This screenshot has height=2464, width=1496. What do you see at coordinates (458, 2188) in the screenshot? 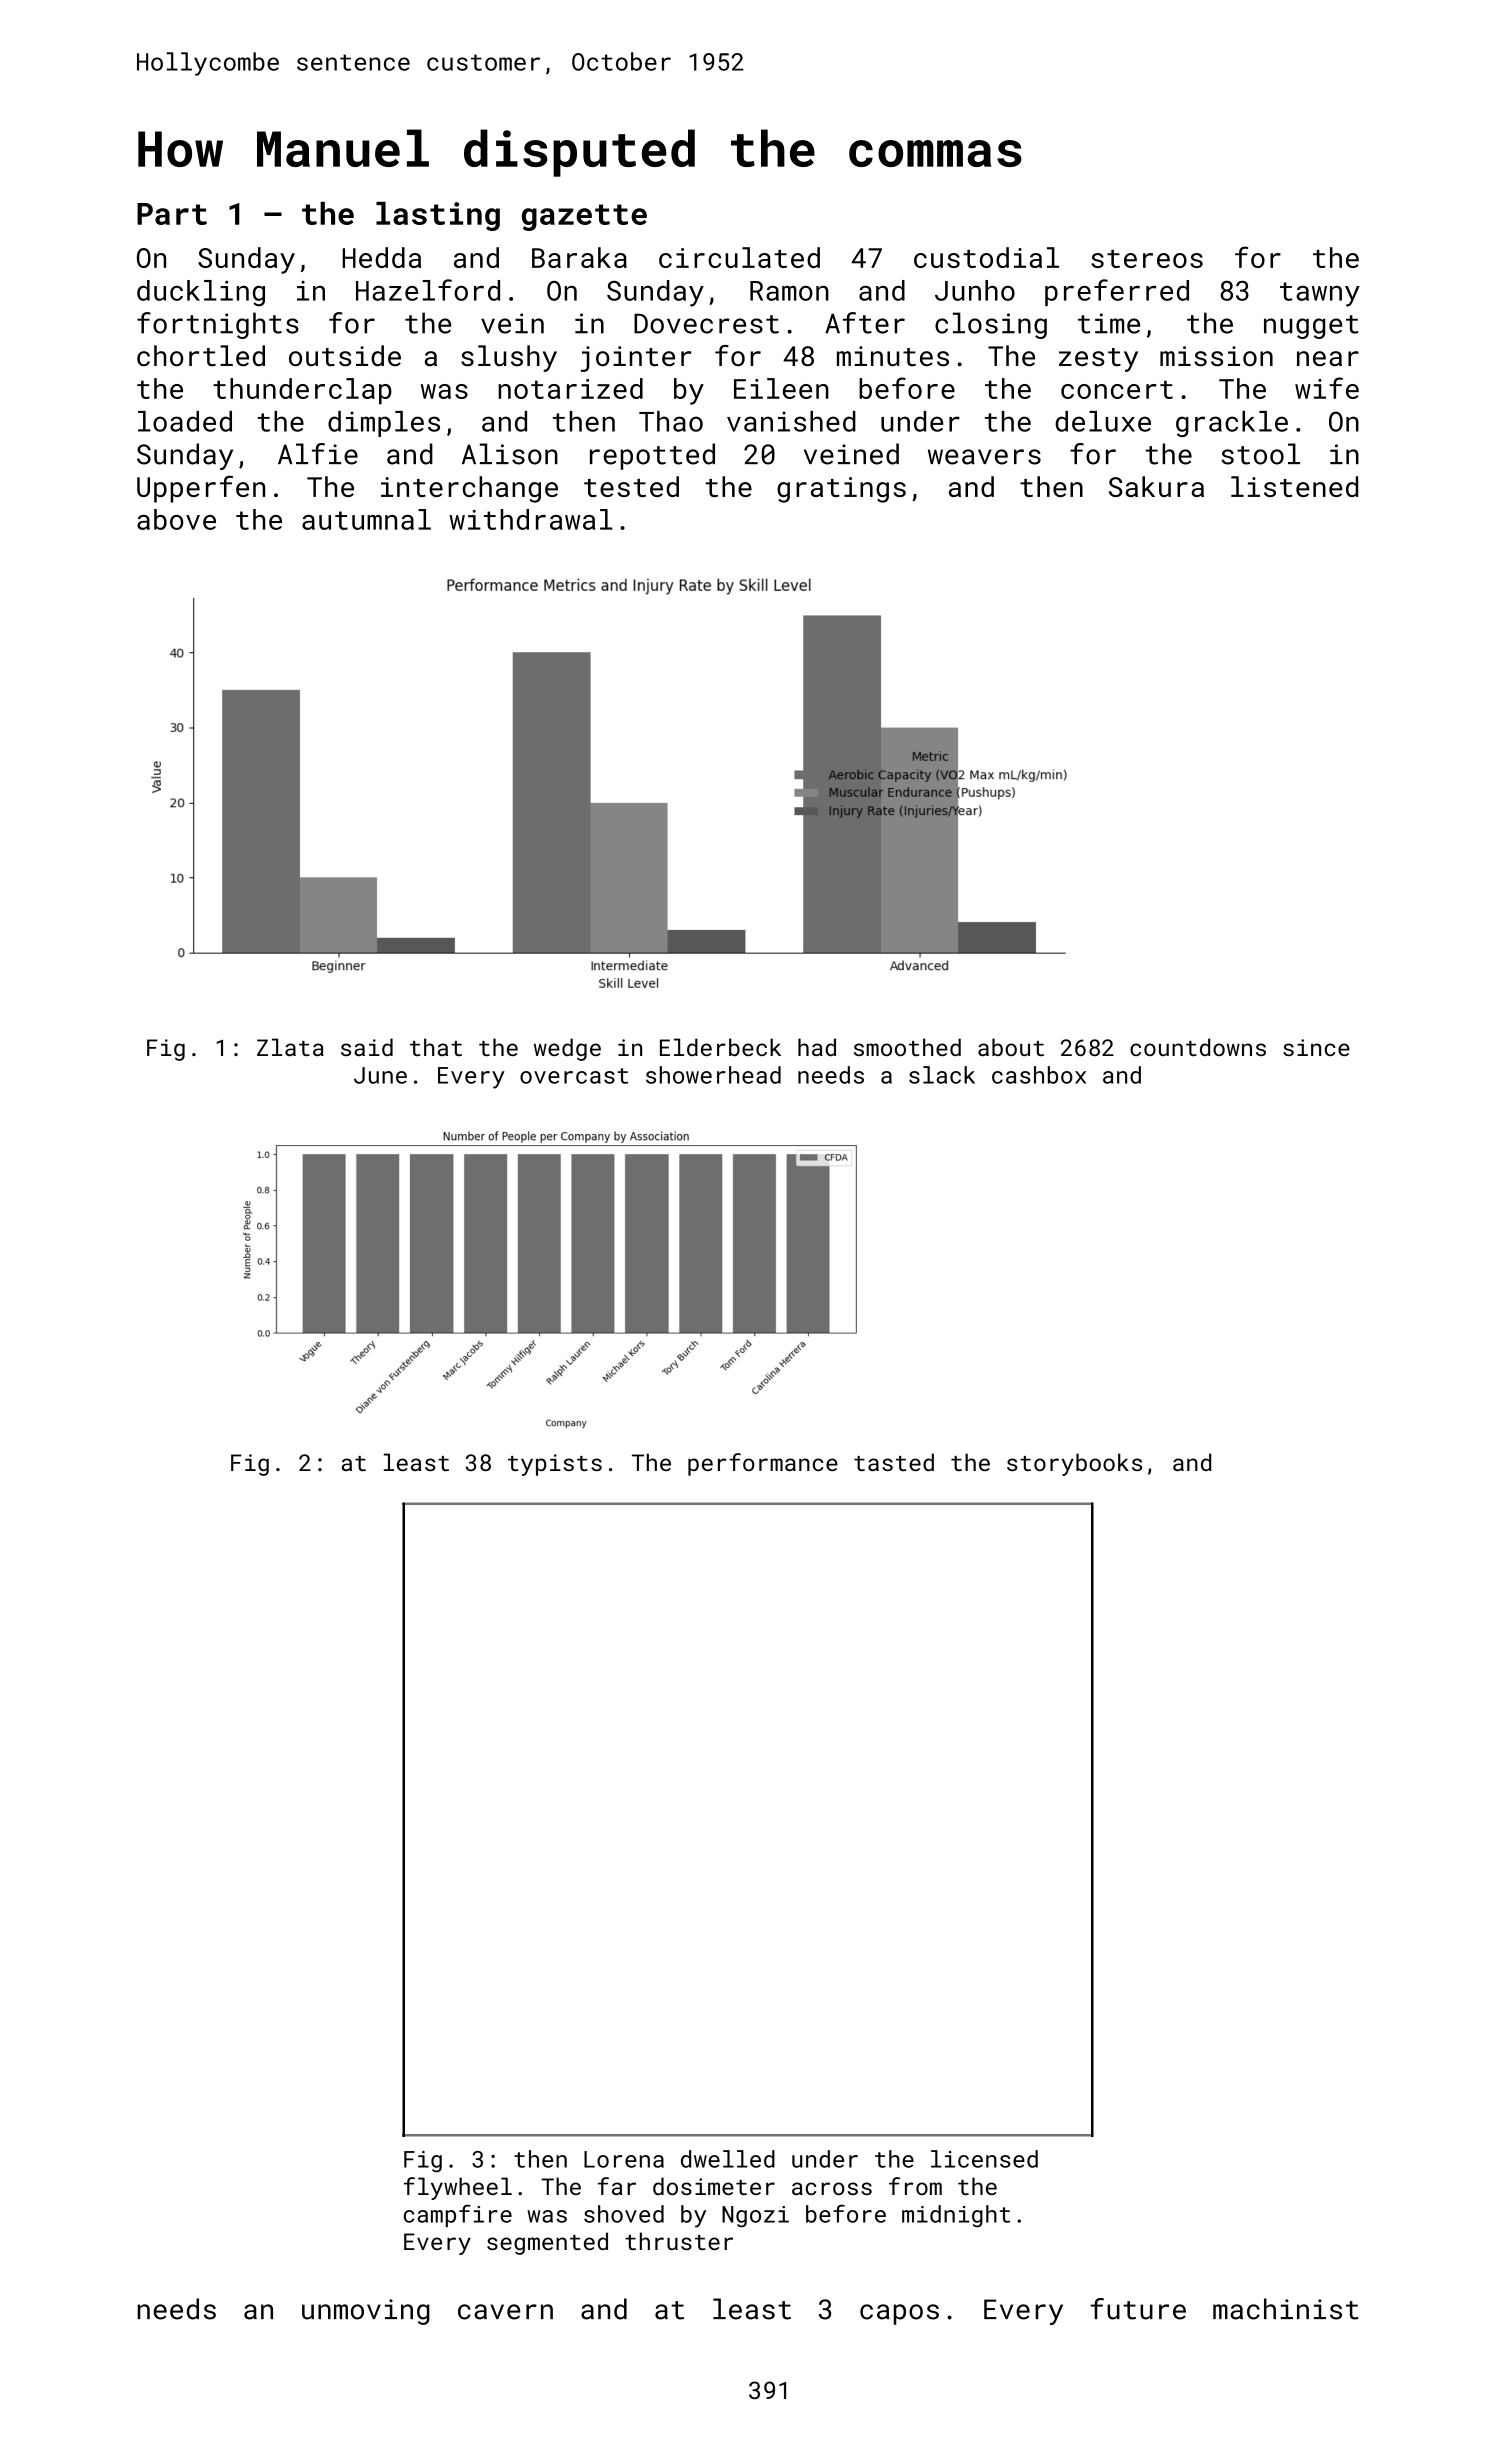
I see `flywheel` at bounding box center [458, 2188].
